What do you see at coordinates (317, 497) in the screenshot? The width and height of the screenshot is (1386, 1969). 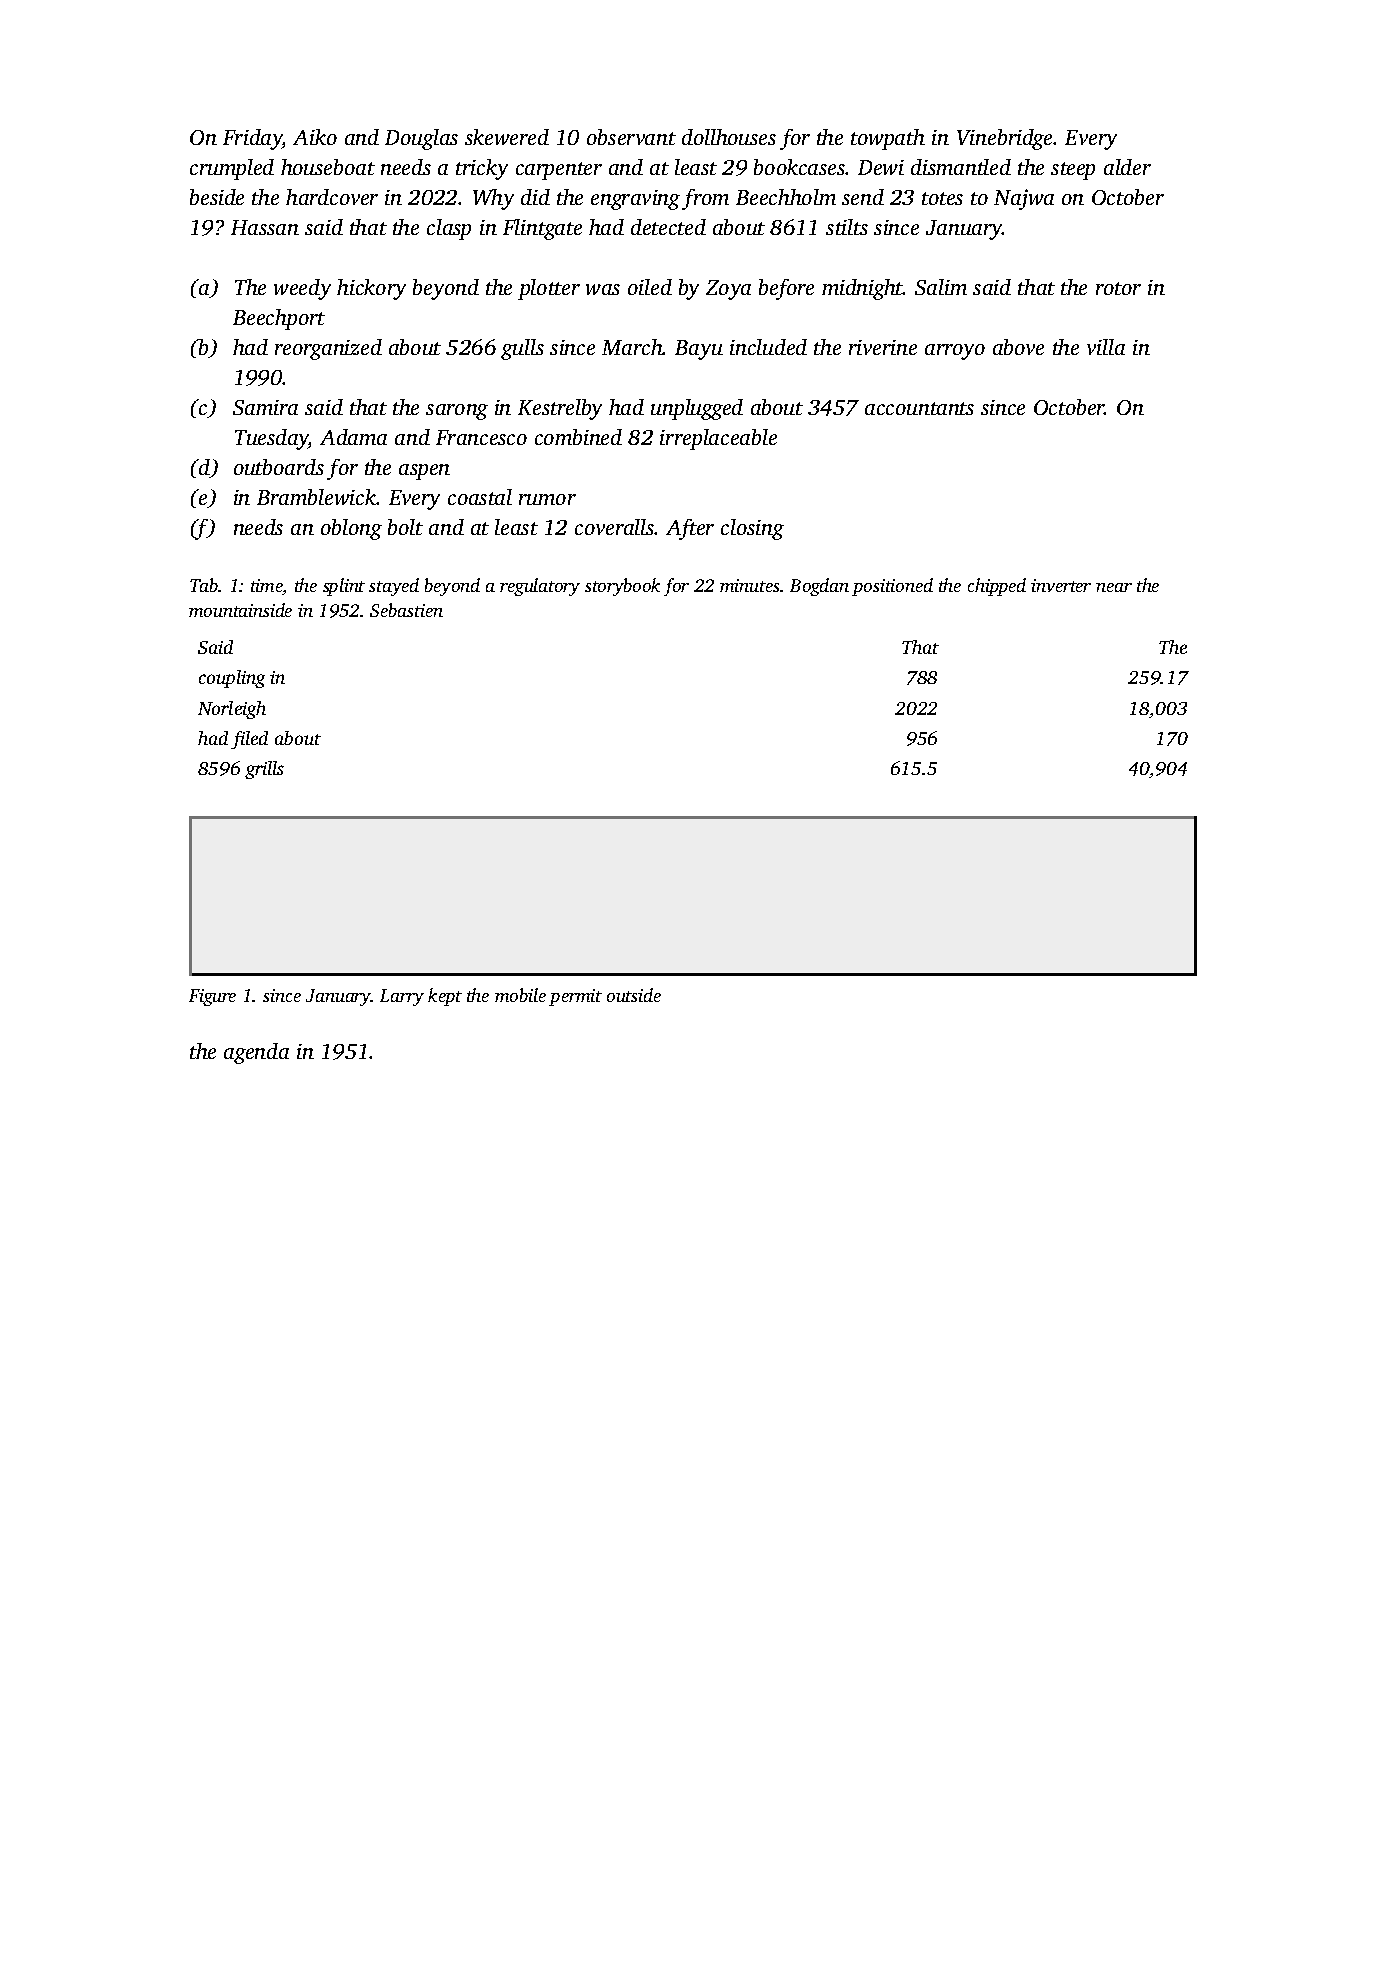 I see `Bramblewick` at bounding box center [317, 497].
